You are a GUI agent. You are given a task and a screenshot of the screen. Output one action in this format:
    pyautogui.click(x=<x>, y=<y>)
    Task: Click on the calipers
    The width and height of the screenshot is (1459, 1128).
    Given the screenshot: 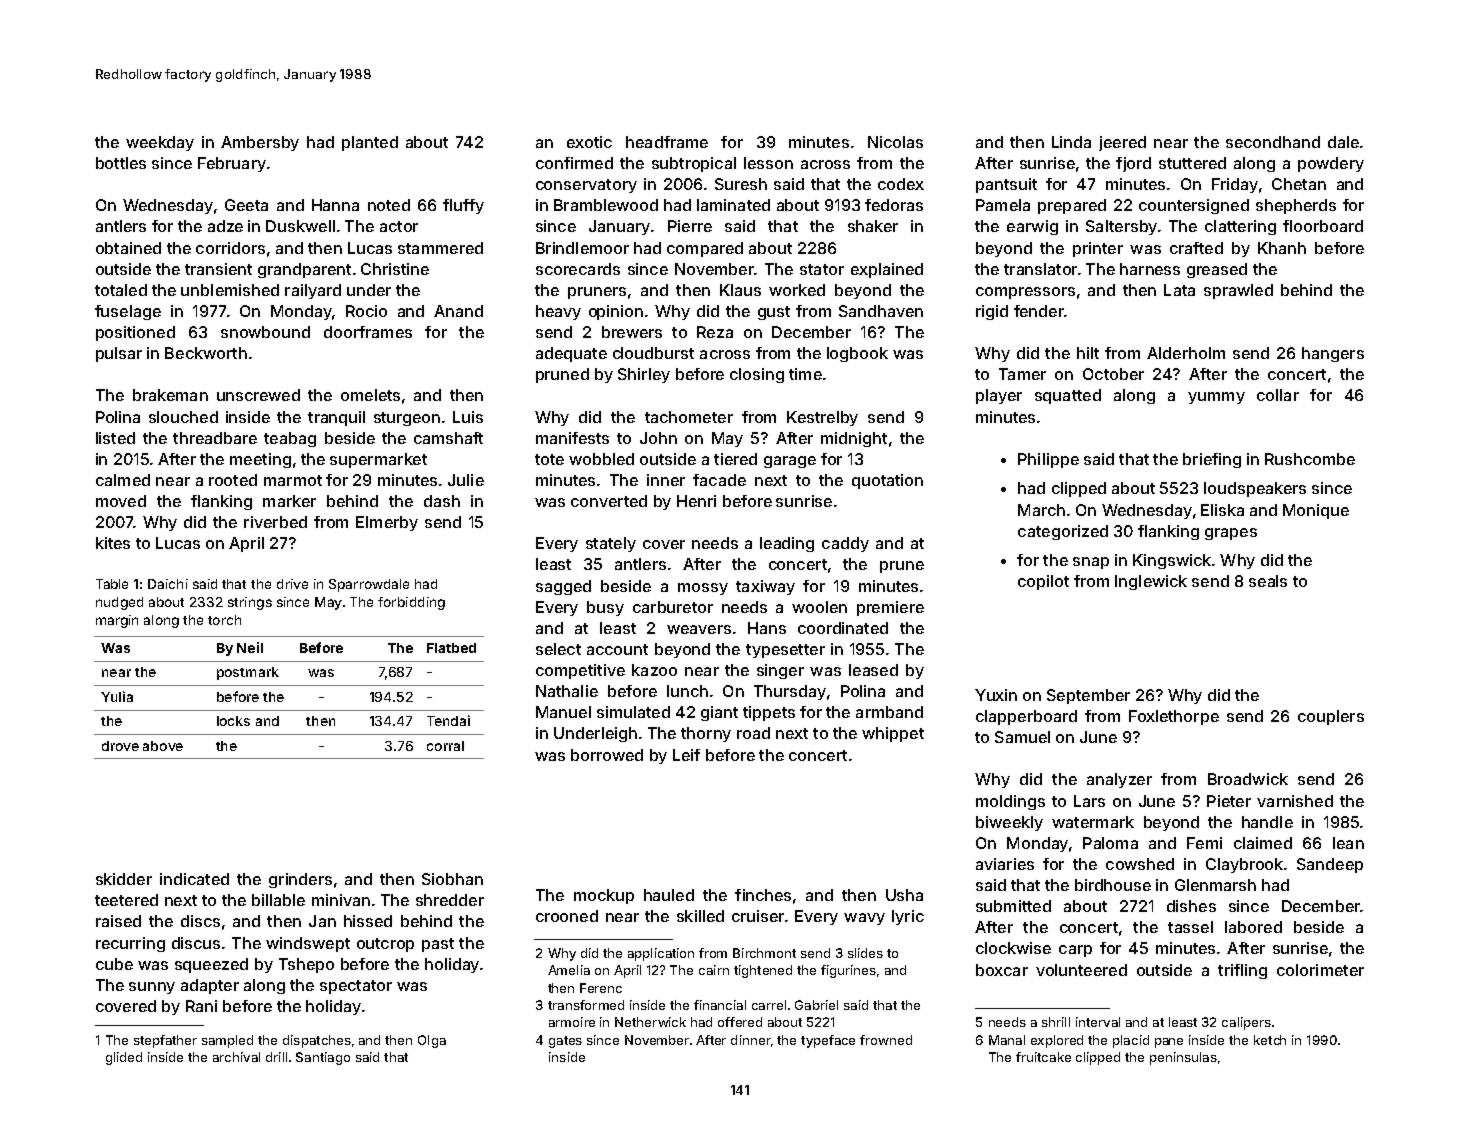 What is the action you would take?
    pyautogui.click(x=1246, y=1023)
